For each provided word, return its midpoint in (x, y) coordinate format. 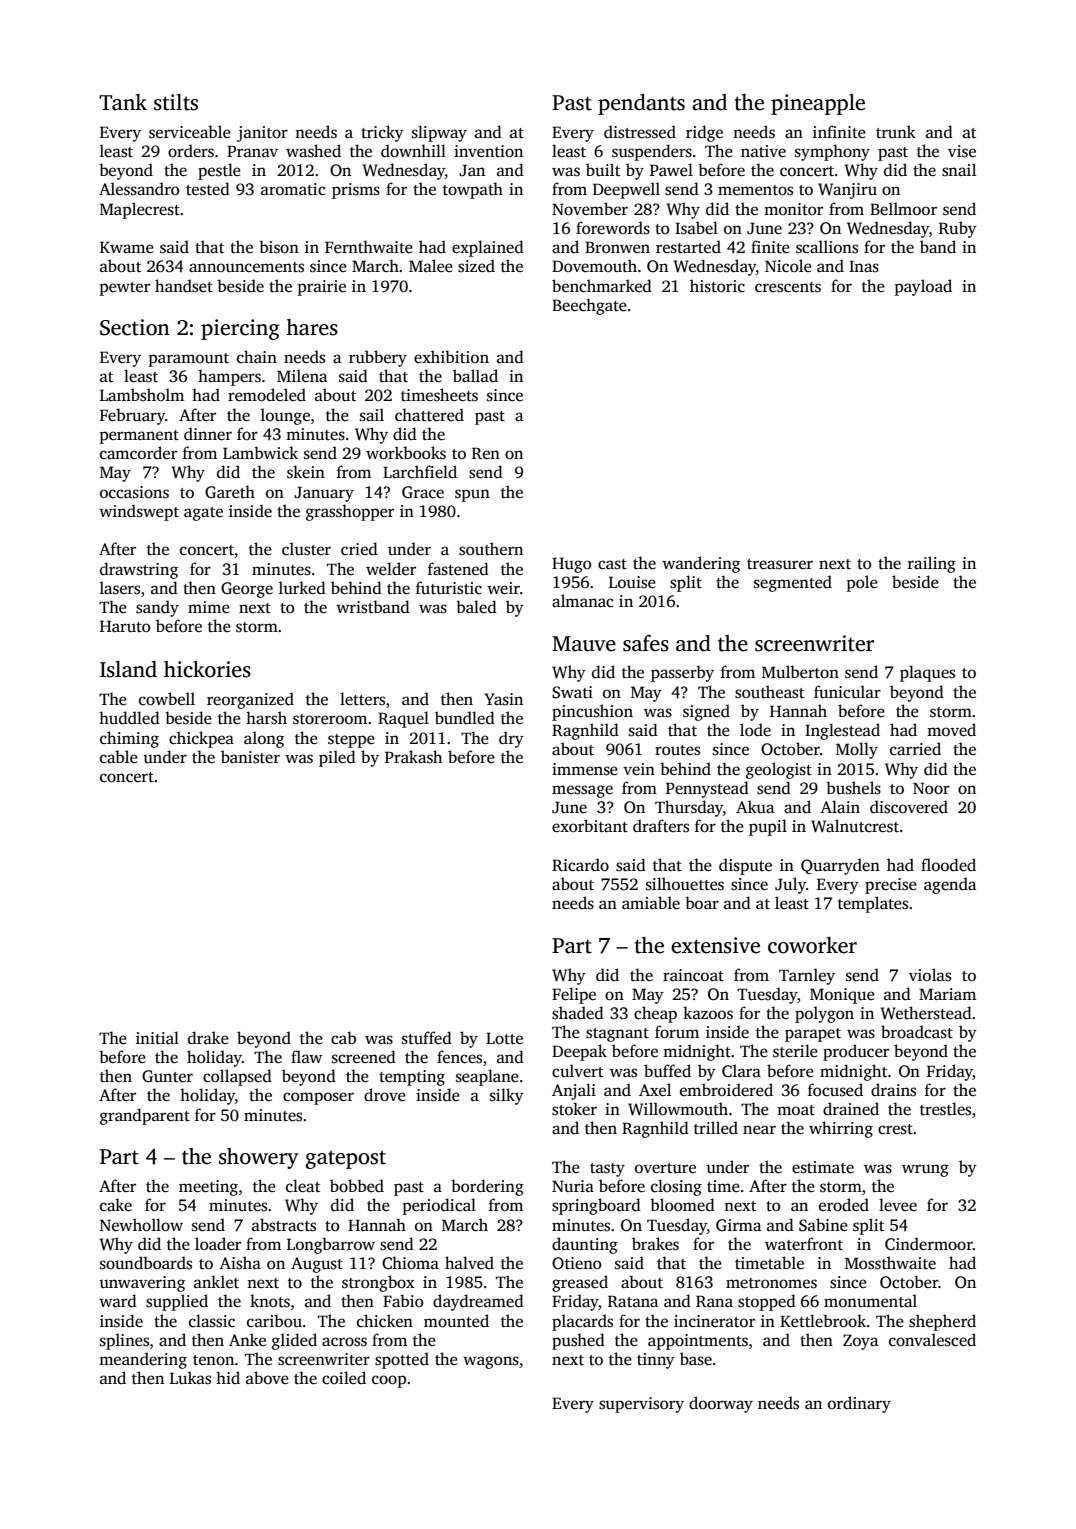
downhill (413, 151)
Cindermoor (929, 1244)
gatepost (345, 1159)
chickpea (201, 739)
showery (259, 1158)
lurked (302, 588)
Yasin (503, 699)
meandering (143, 1360)
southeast (769, 692)
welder (391, 568)
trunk (896, 131)
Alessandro (139, 189)
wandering (701, 564)
